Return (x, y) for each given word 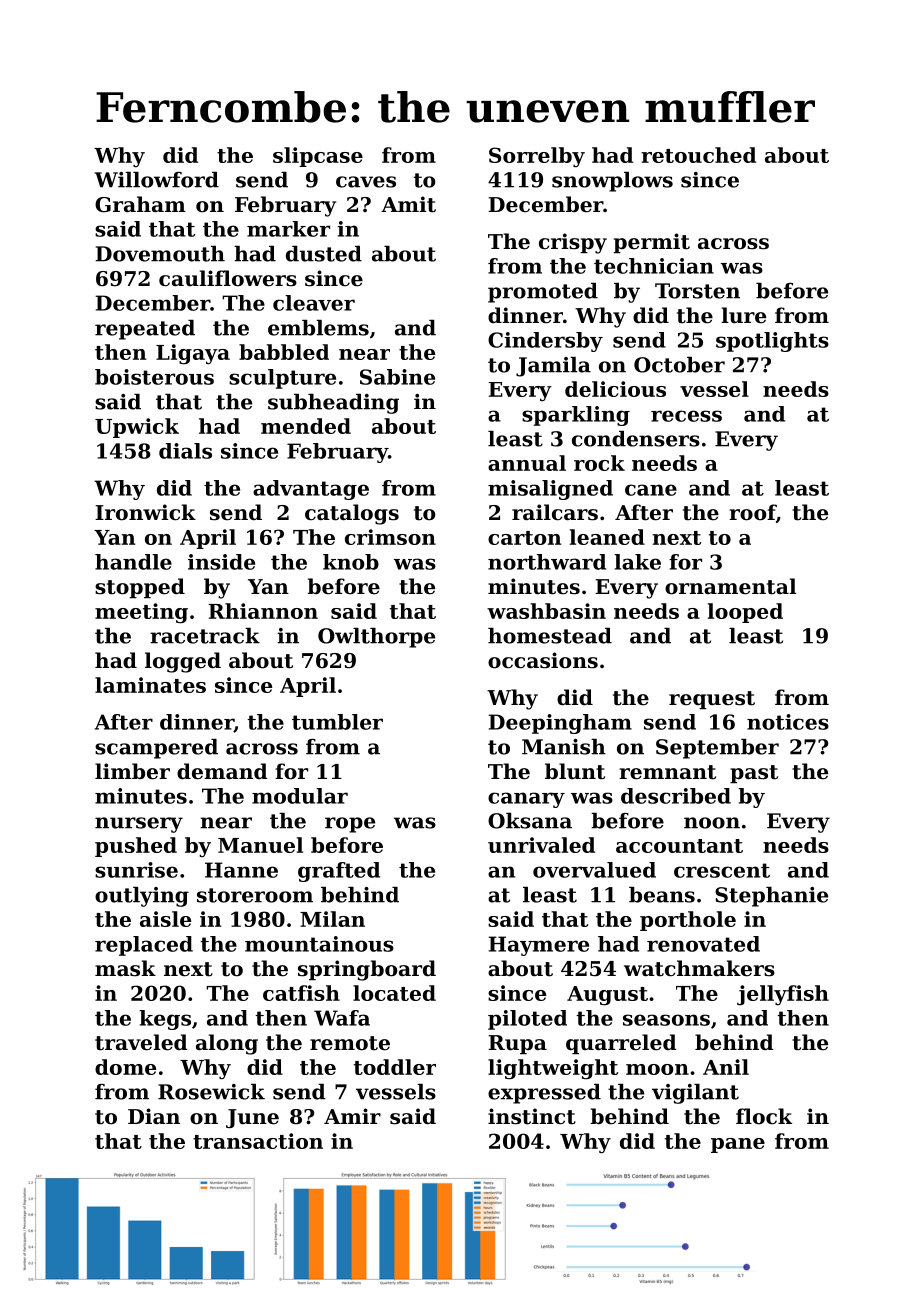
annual (527, 463)
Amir (352, 1116)
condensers (636, 439)
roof (752, 512)
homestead (550, 636)
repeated (145, 330)
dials (185, 451)
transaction (258, 1141)
